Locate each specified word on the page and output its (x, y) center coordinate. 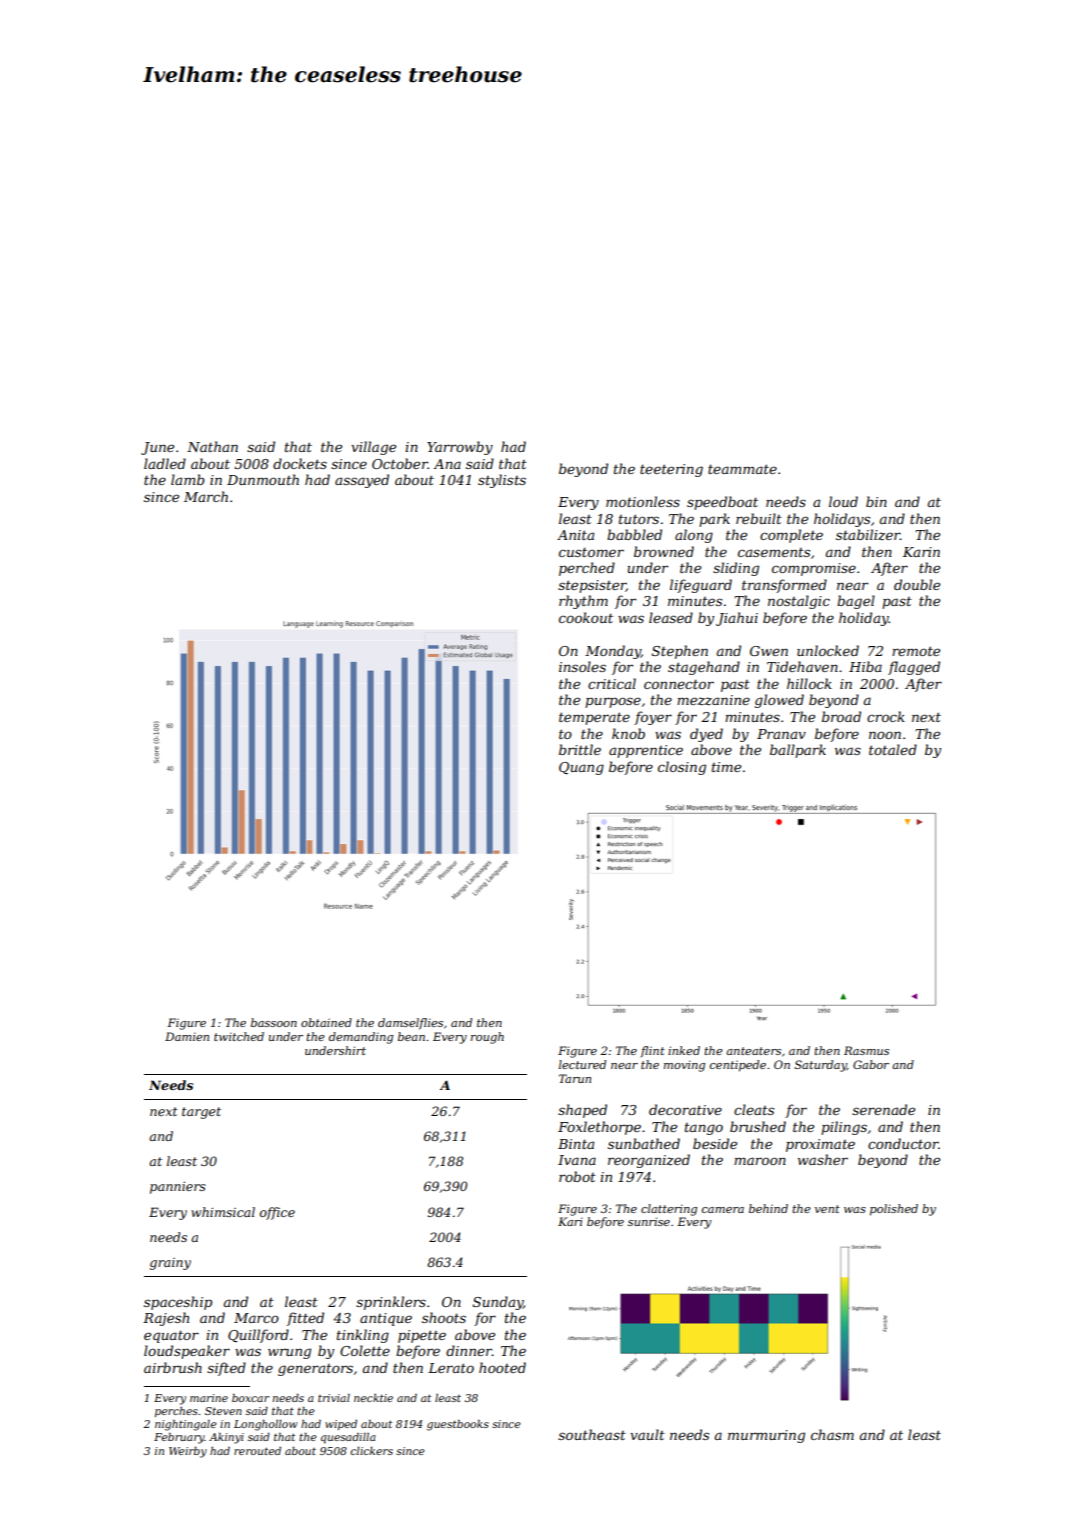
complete (791, 536)
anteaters (753, 1051)
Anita (575, 535)
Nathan (212, 446)
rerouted (257, 1451)
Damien (187, 1036)
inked (684, 1050)
